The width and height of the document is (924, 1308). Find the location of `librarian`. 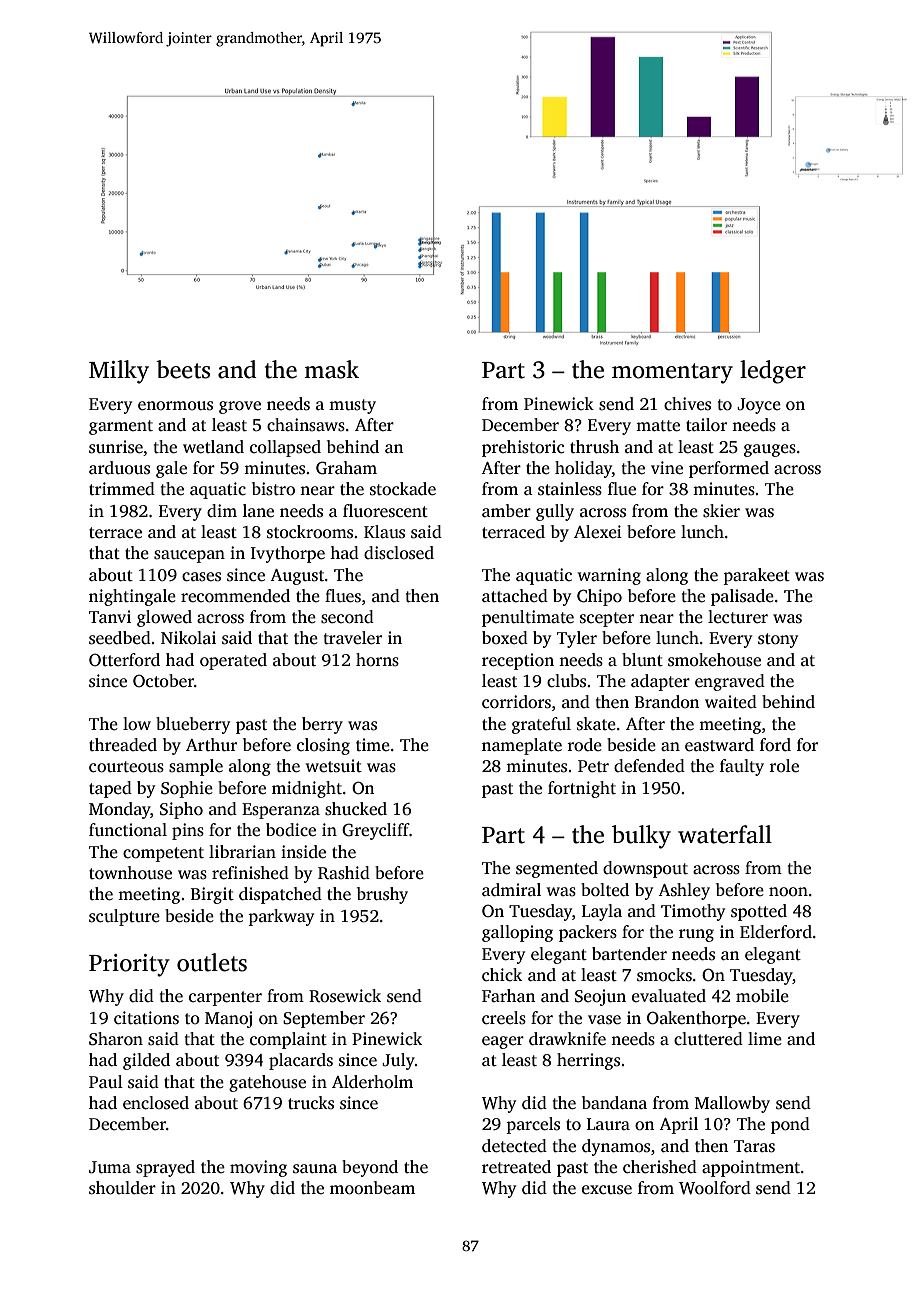

librarian is located at coordinates (242, 851).
